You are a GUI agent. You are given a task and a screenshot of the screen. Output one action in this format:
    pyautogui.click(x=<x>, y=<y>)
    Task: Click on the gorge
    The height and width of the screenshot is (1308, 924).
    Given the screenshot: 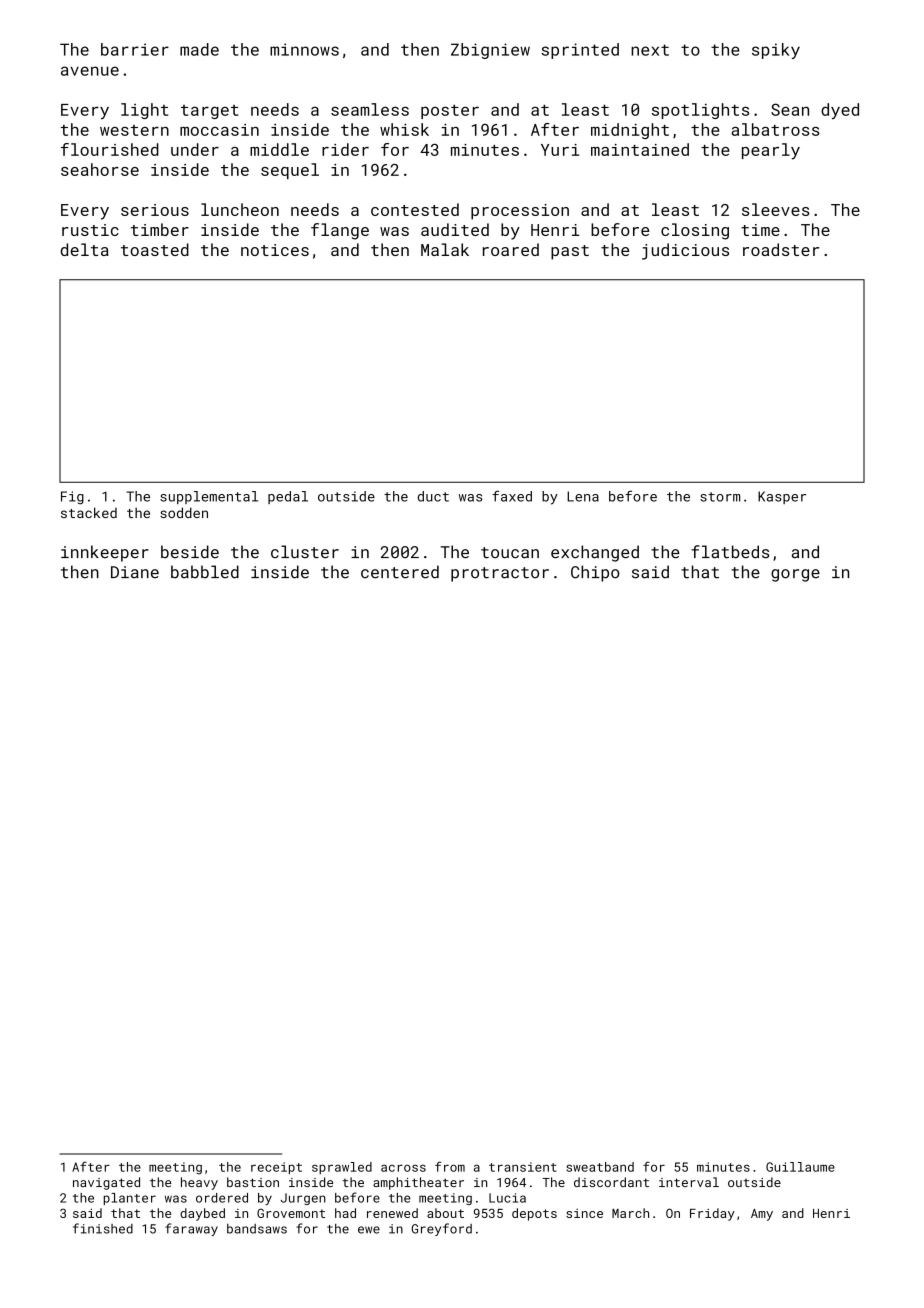 What is the action you would take?
    pyautogui.click(x=795, y=575)
